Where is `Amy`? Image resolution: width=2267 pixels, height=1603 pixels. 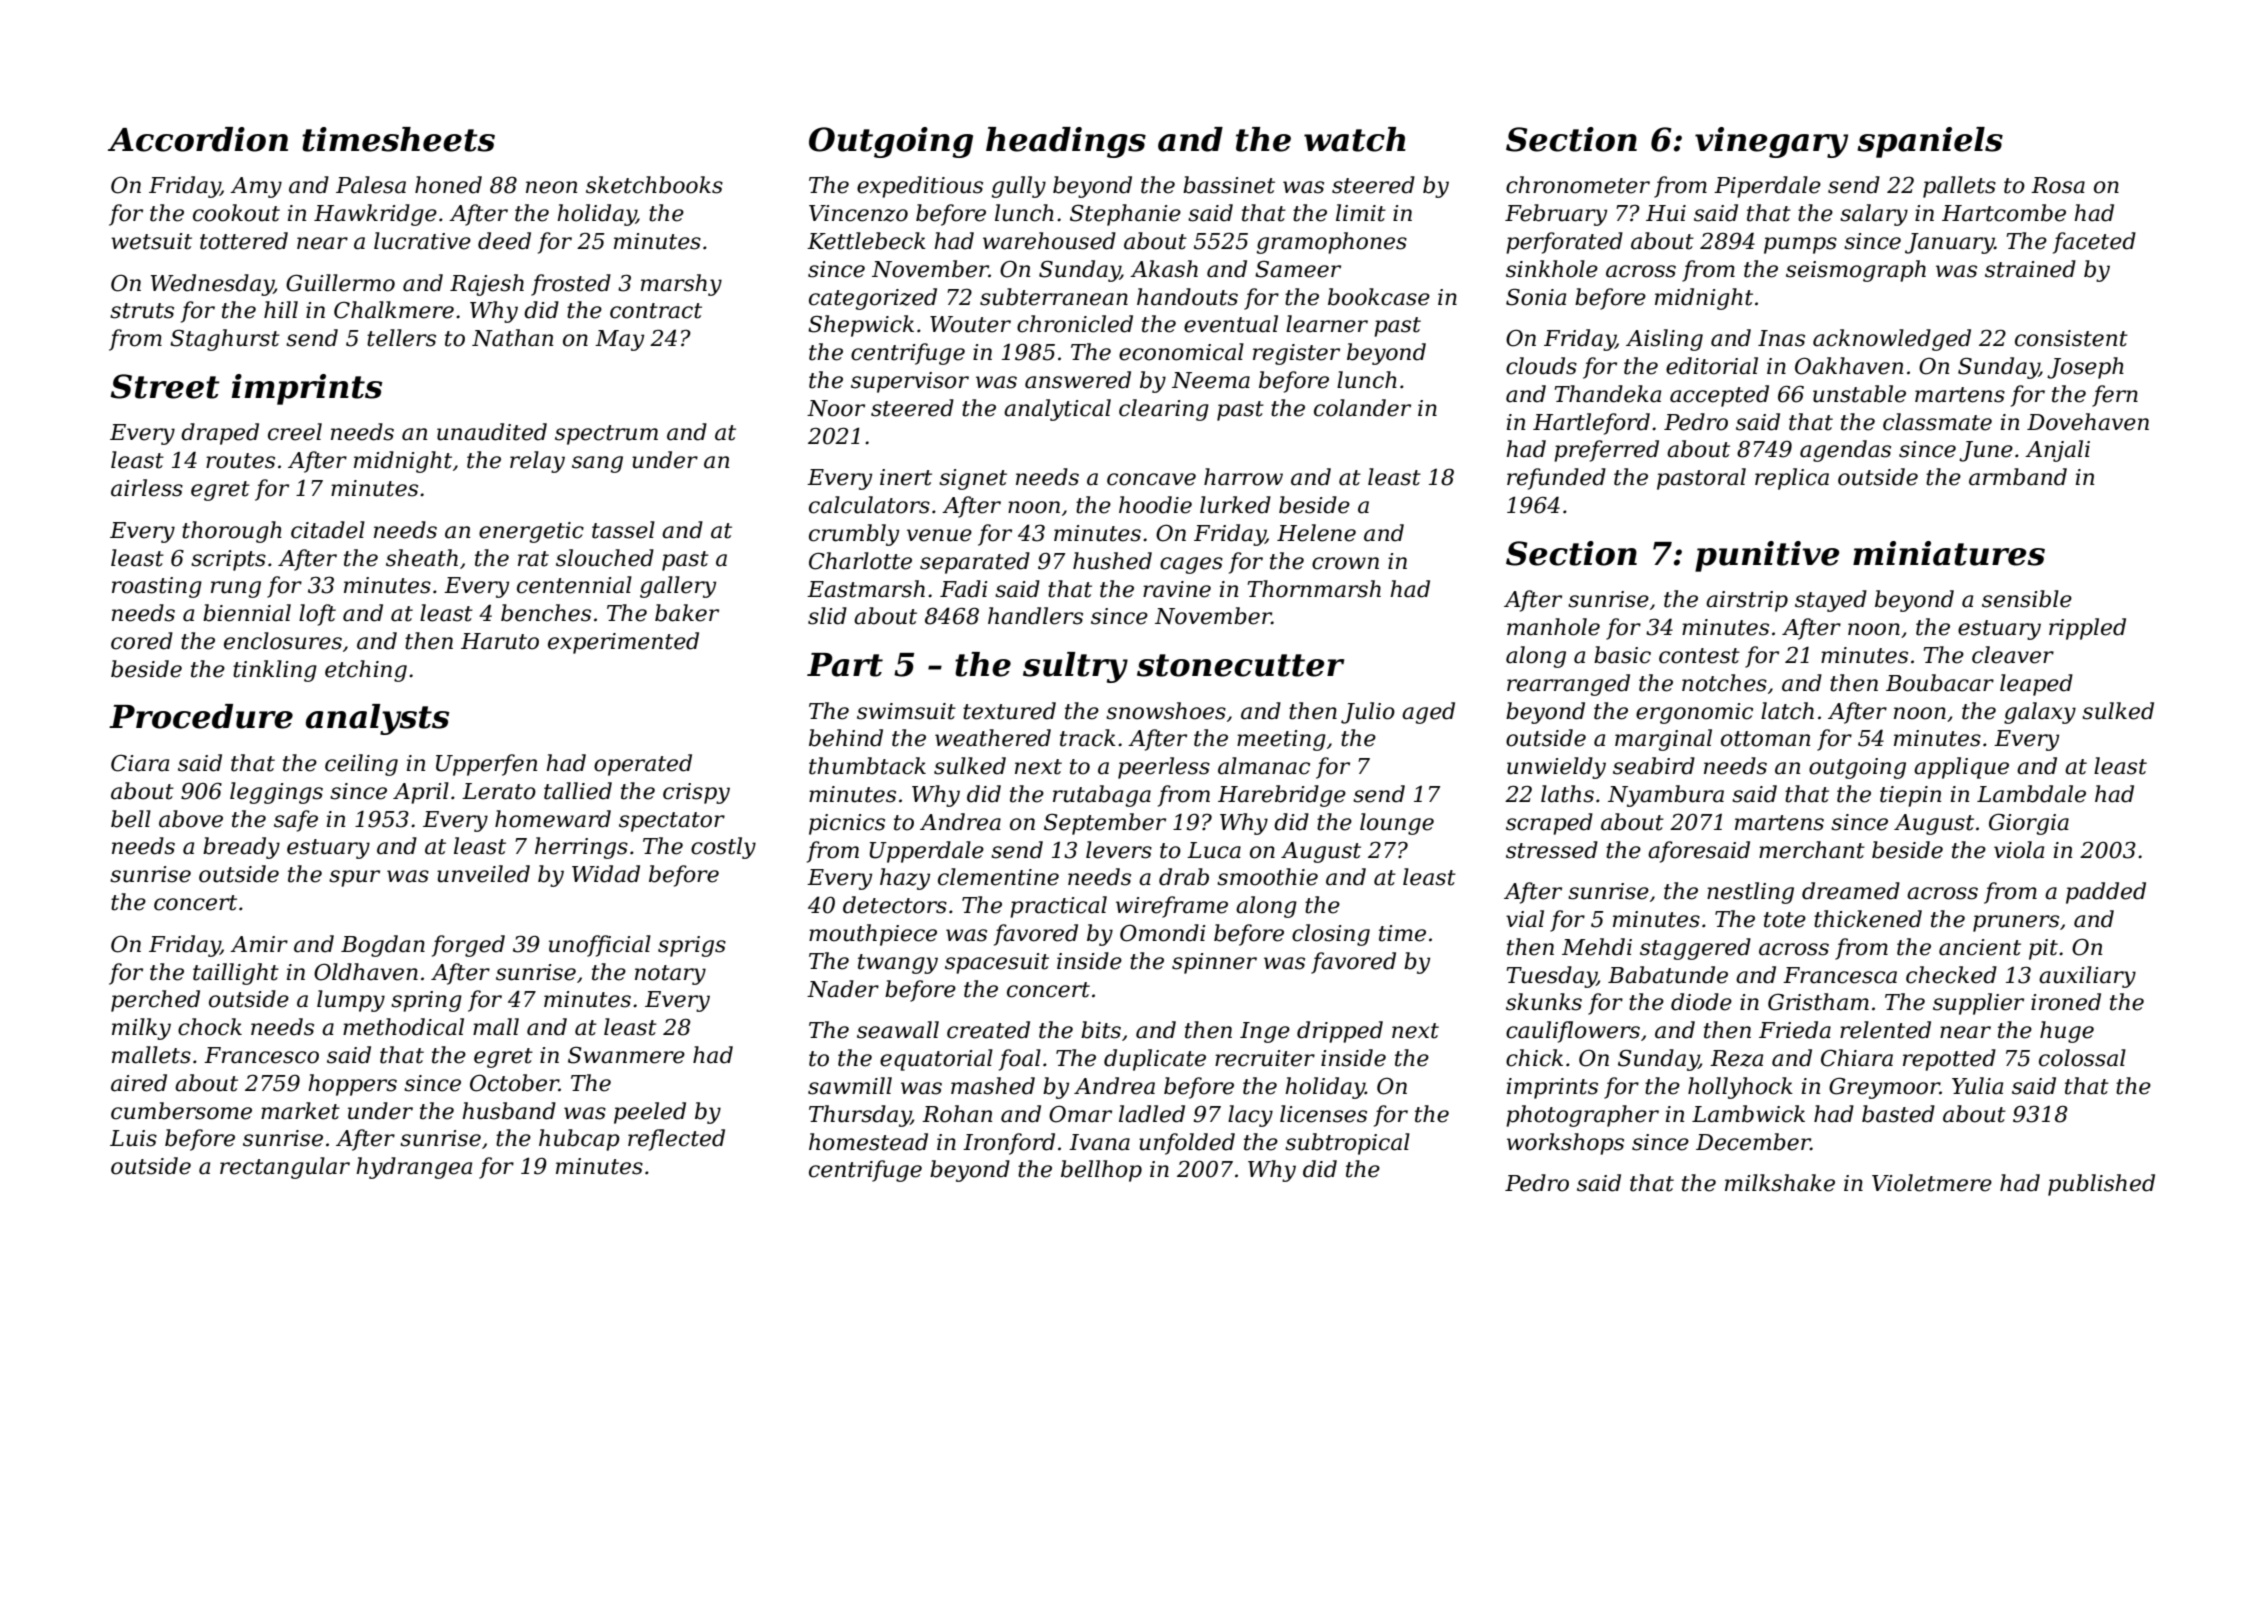 Amy is located at coordinates (256, 187).
